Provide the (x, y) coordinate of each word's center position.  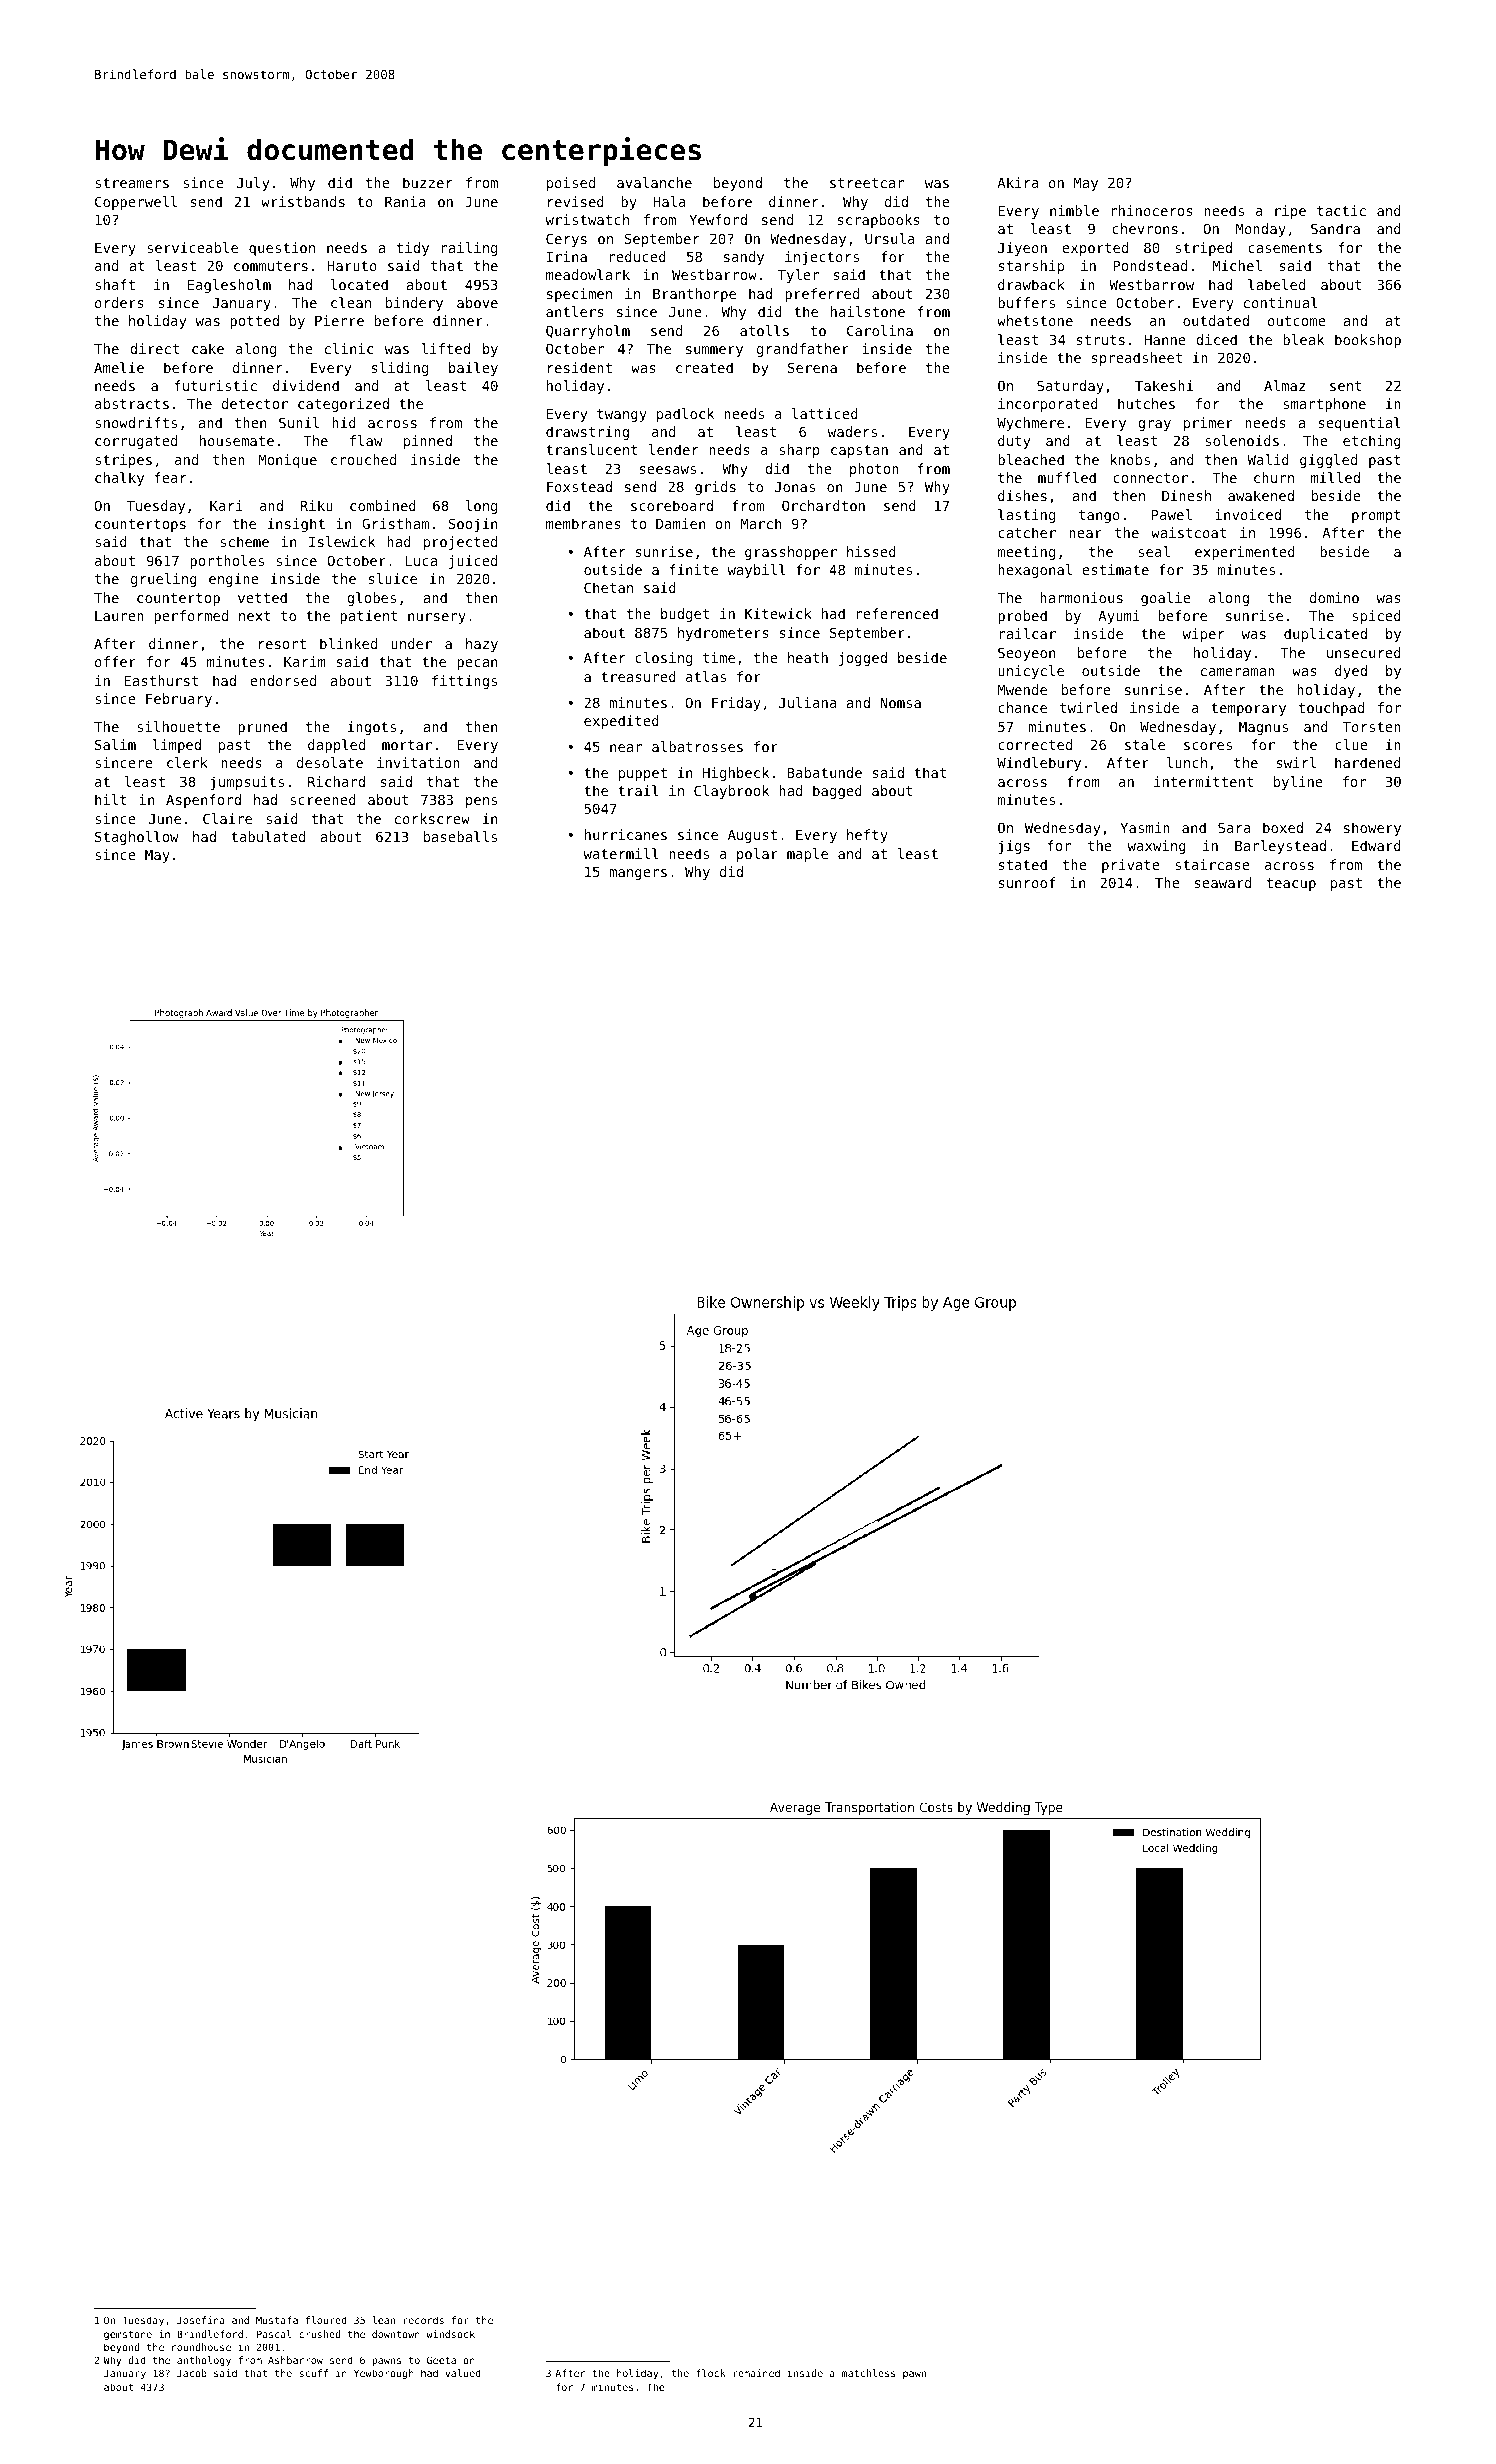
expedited (621, 722)
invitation (418, 762)
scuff (313, 2373)
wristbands (303, 201)
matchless (869, 2373)
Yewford (718, 219)
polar (757, 855)
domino (1334, 597)
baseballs (460, 836)
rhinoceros (1152, 210)
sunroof (1027, 882)
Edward (1376, 845)
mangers (638, 874)
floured (326, 2320)
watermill (621, 853)
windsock (450, 2334)
